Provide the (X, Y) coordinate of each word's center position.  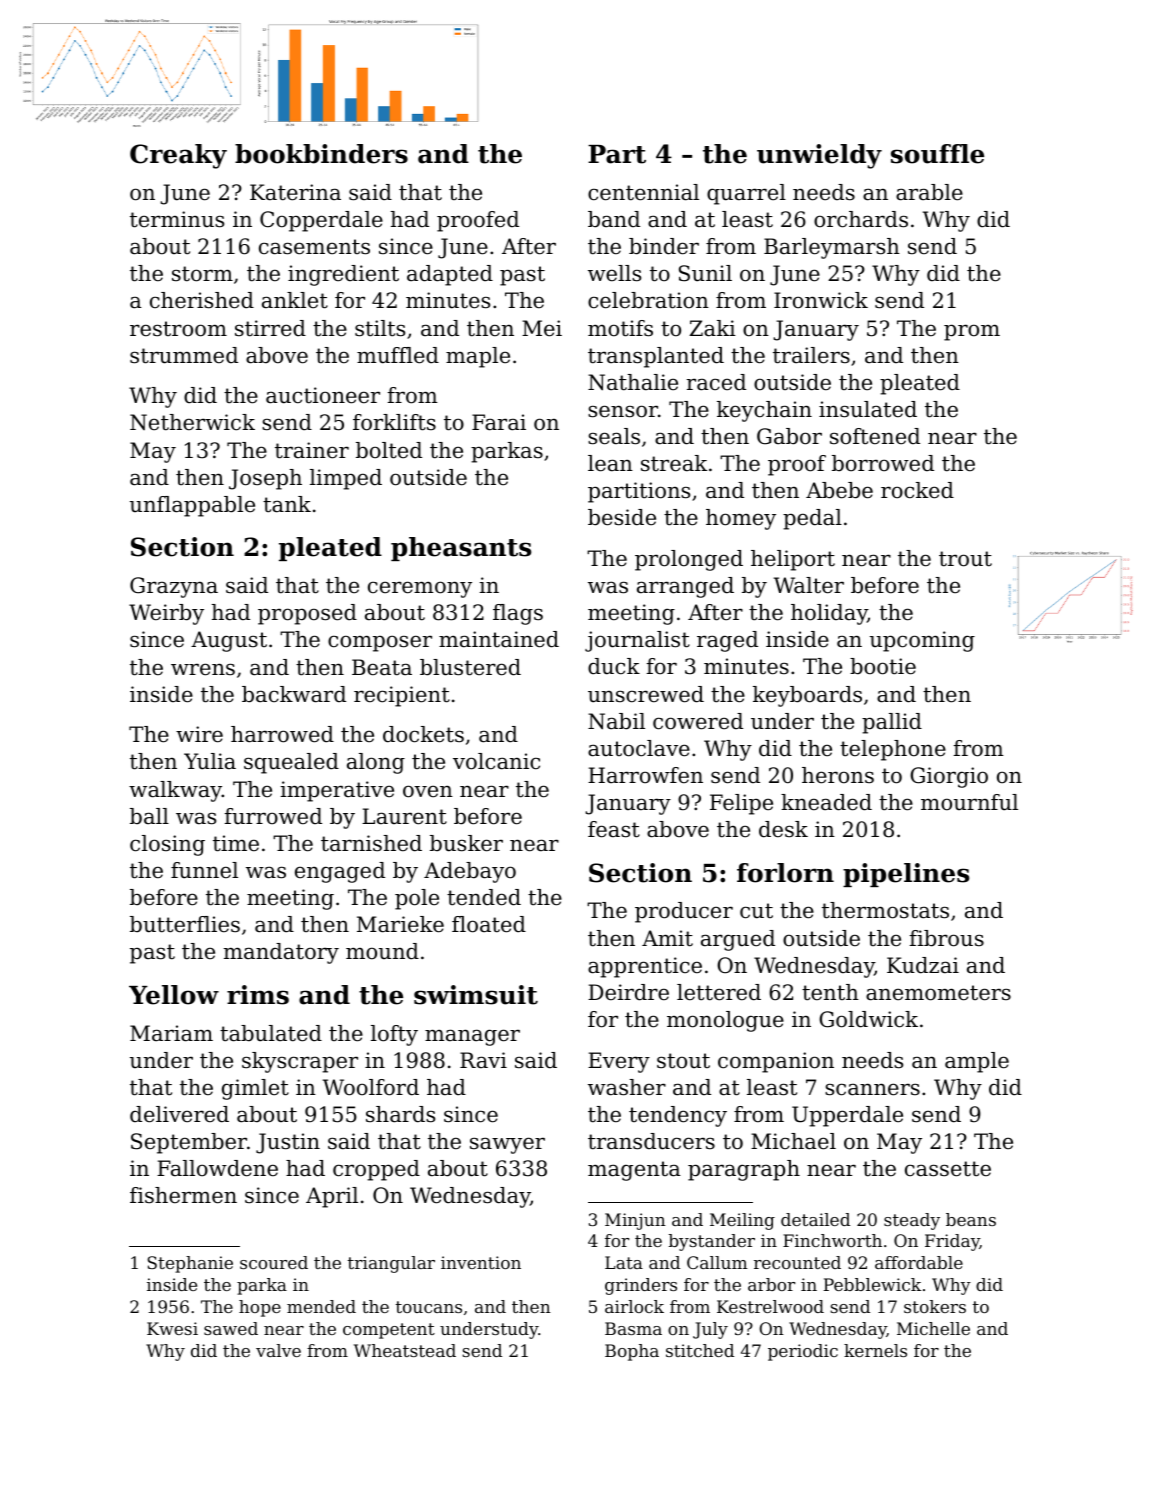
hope (260, 1308)
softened (875, 436)
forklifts (394, 422)
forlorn (785, 873)
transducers (651, 1141)
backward (294, 694)
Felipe (741, 804)
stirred (270, 328)
